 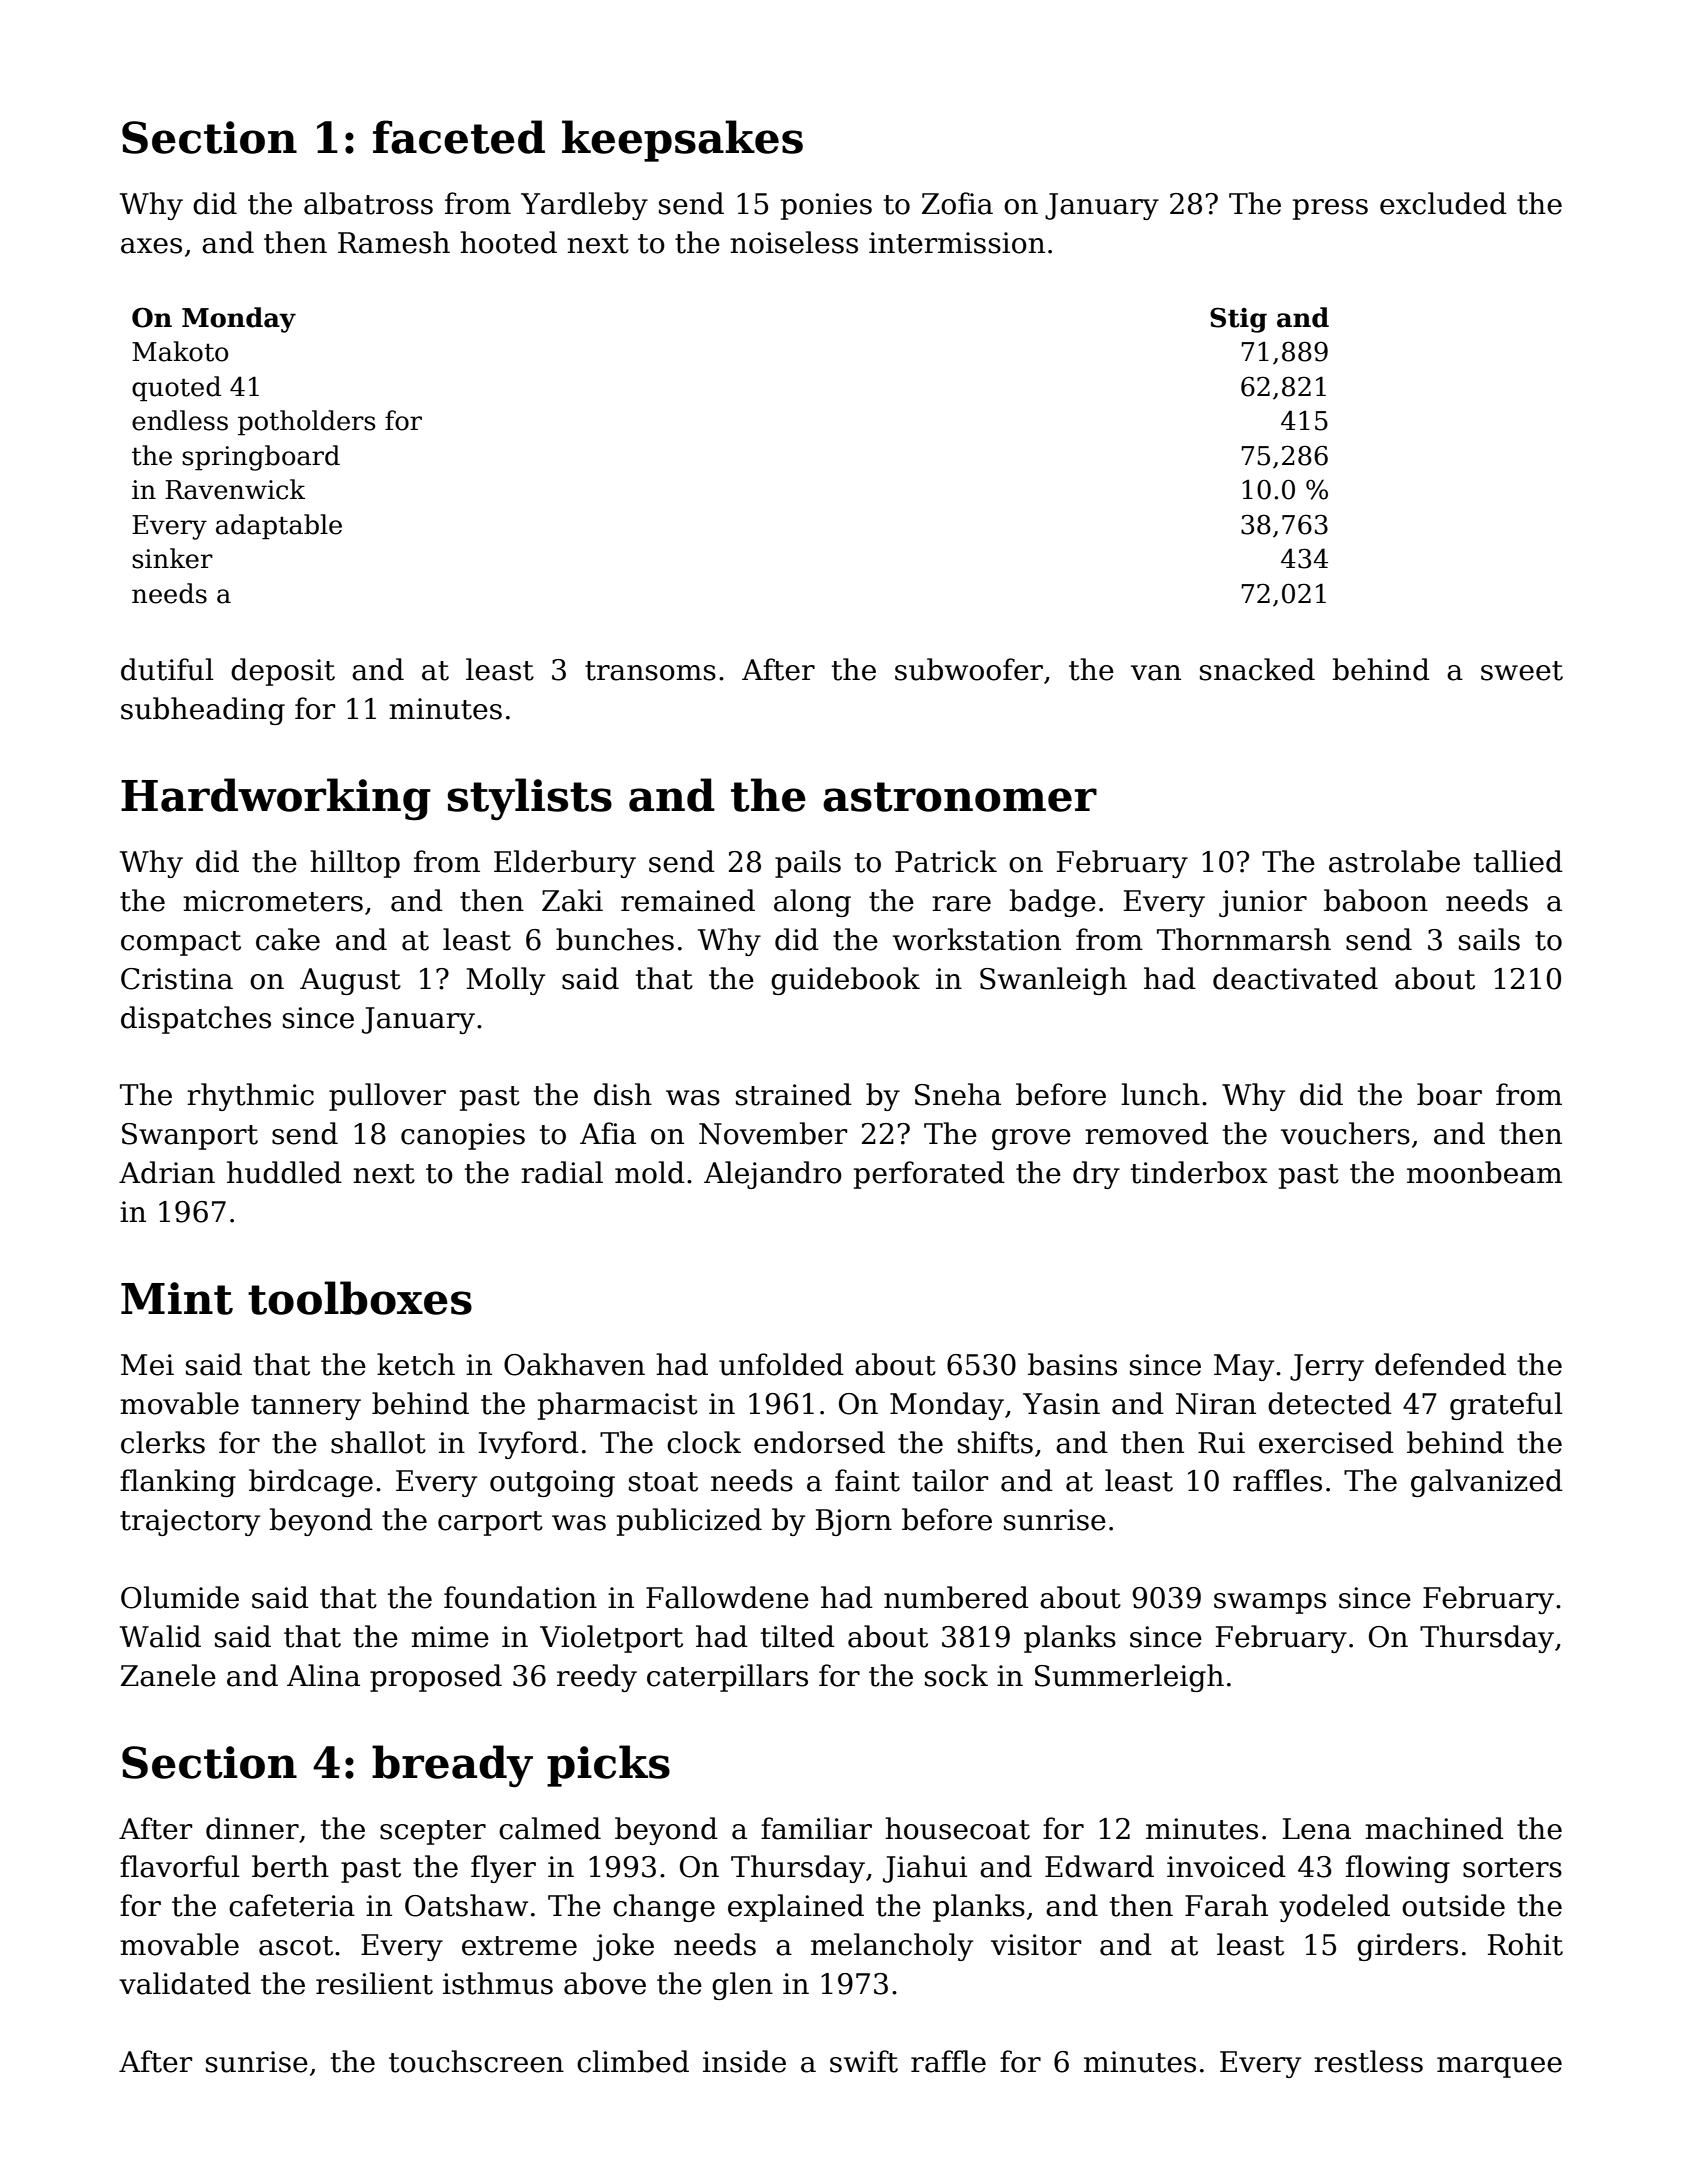 I want to click on validated, so click(x=185, y=1983).
